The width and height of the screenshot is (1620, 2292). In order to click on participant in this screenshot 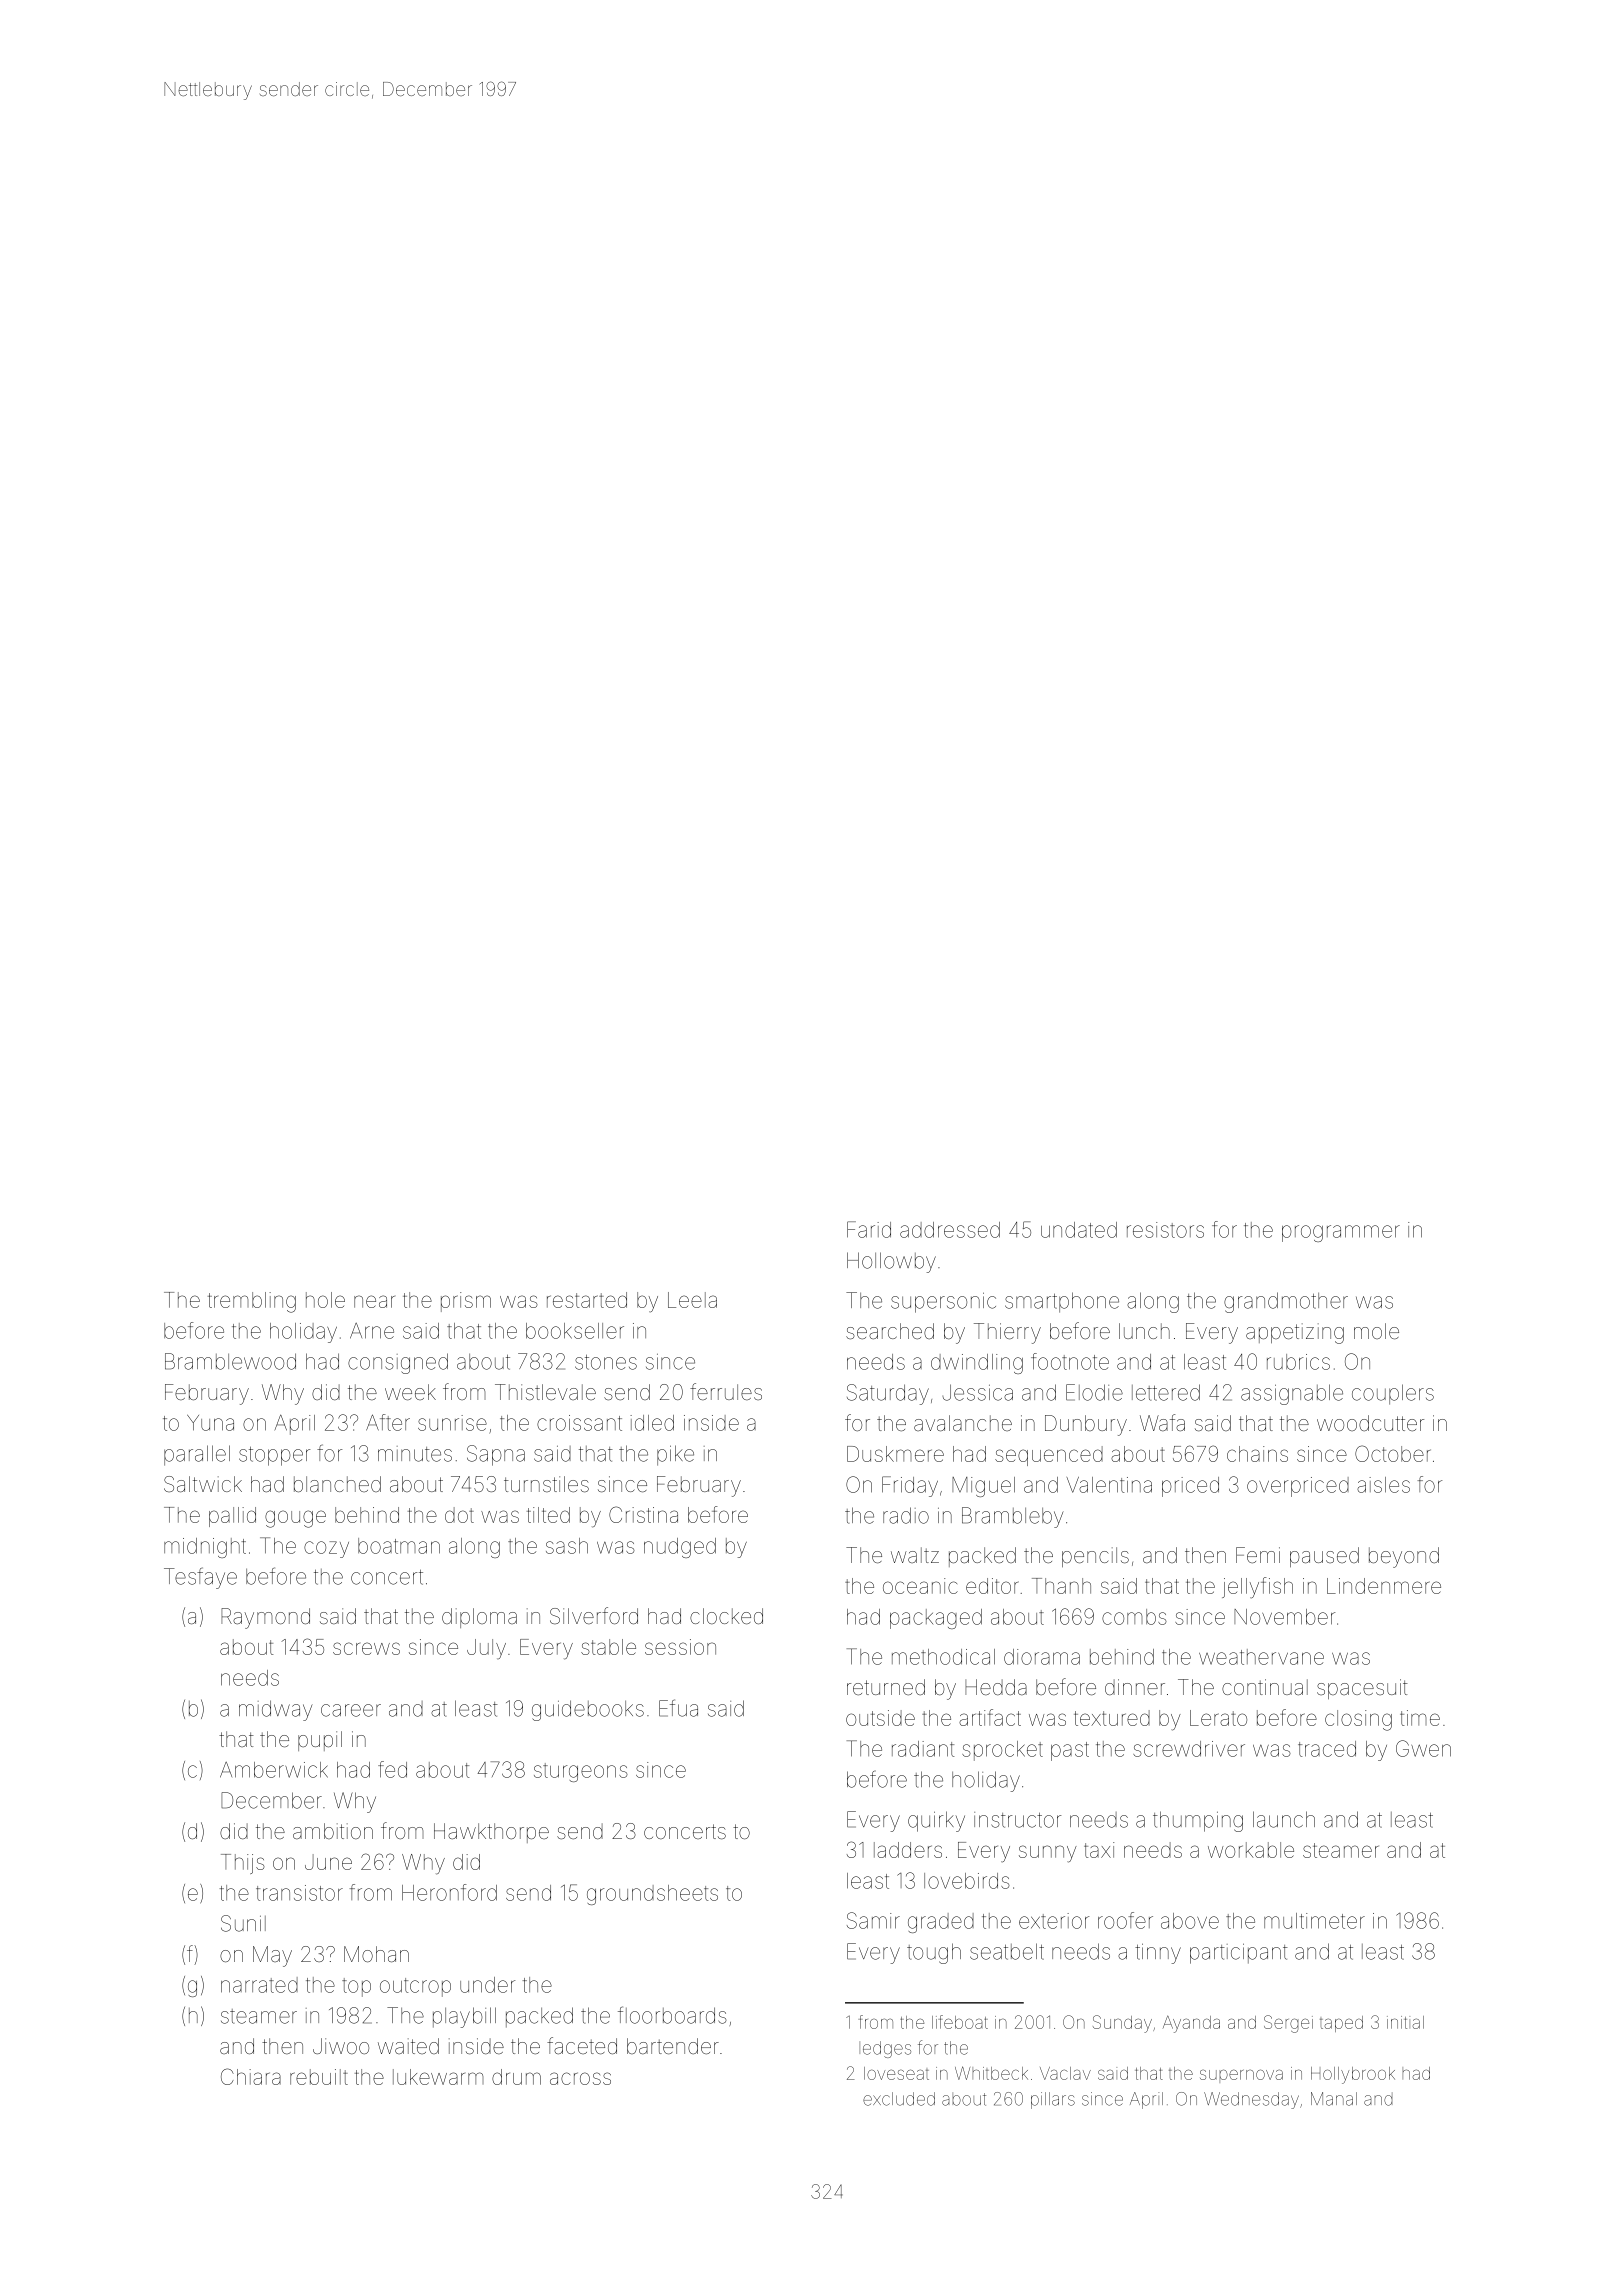, I will do `click(1239, 1954)`.
